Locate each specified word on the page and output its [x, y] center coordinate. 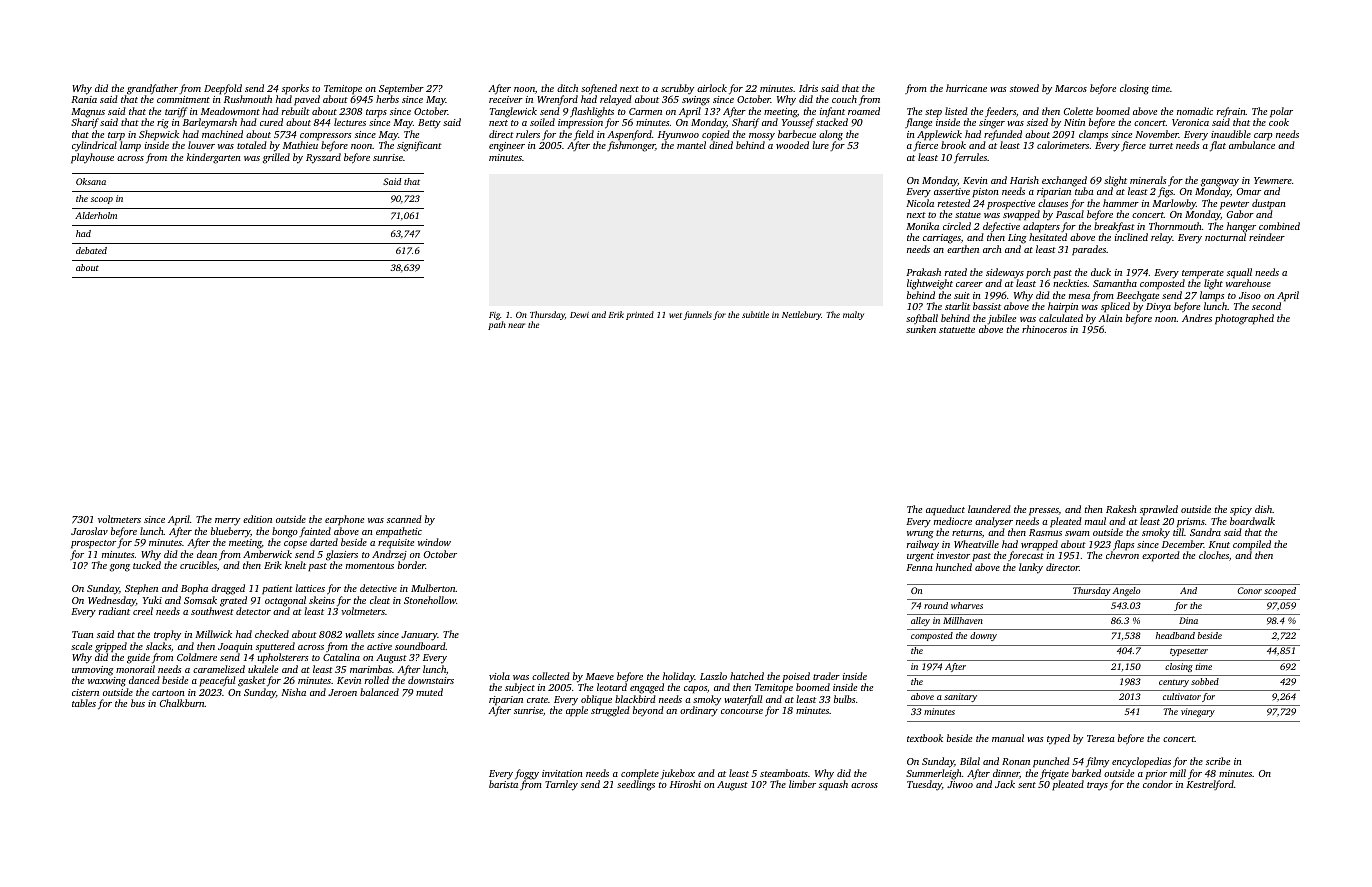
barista [503, 784]
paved [307, 100]
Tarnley [561, 785]
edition [257, 519]
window [434, 542]
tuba [1084, 191]
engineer [507, 147]
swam [1077, 533]
